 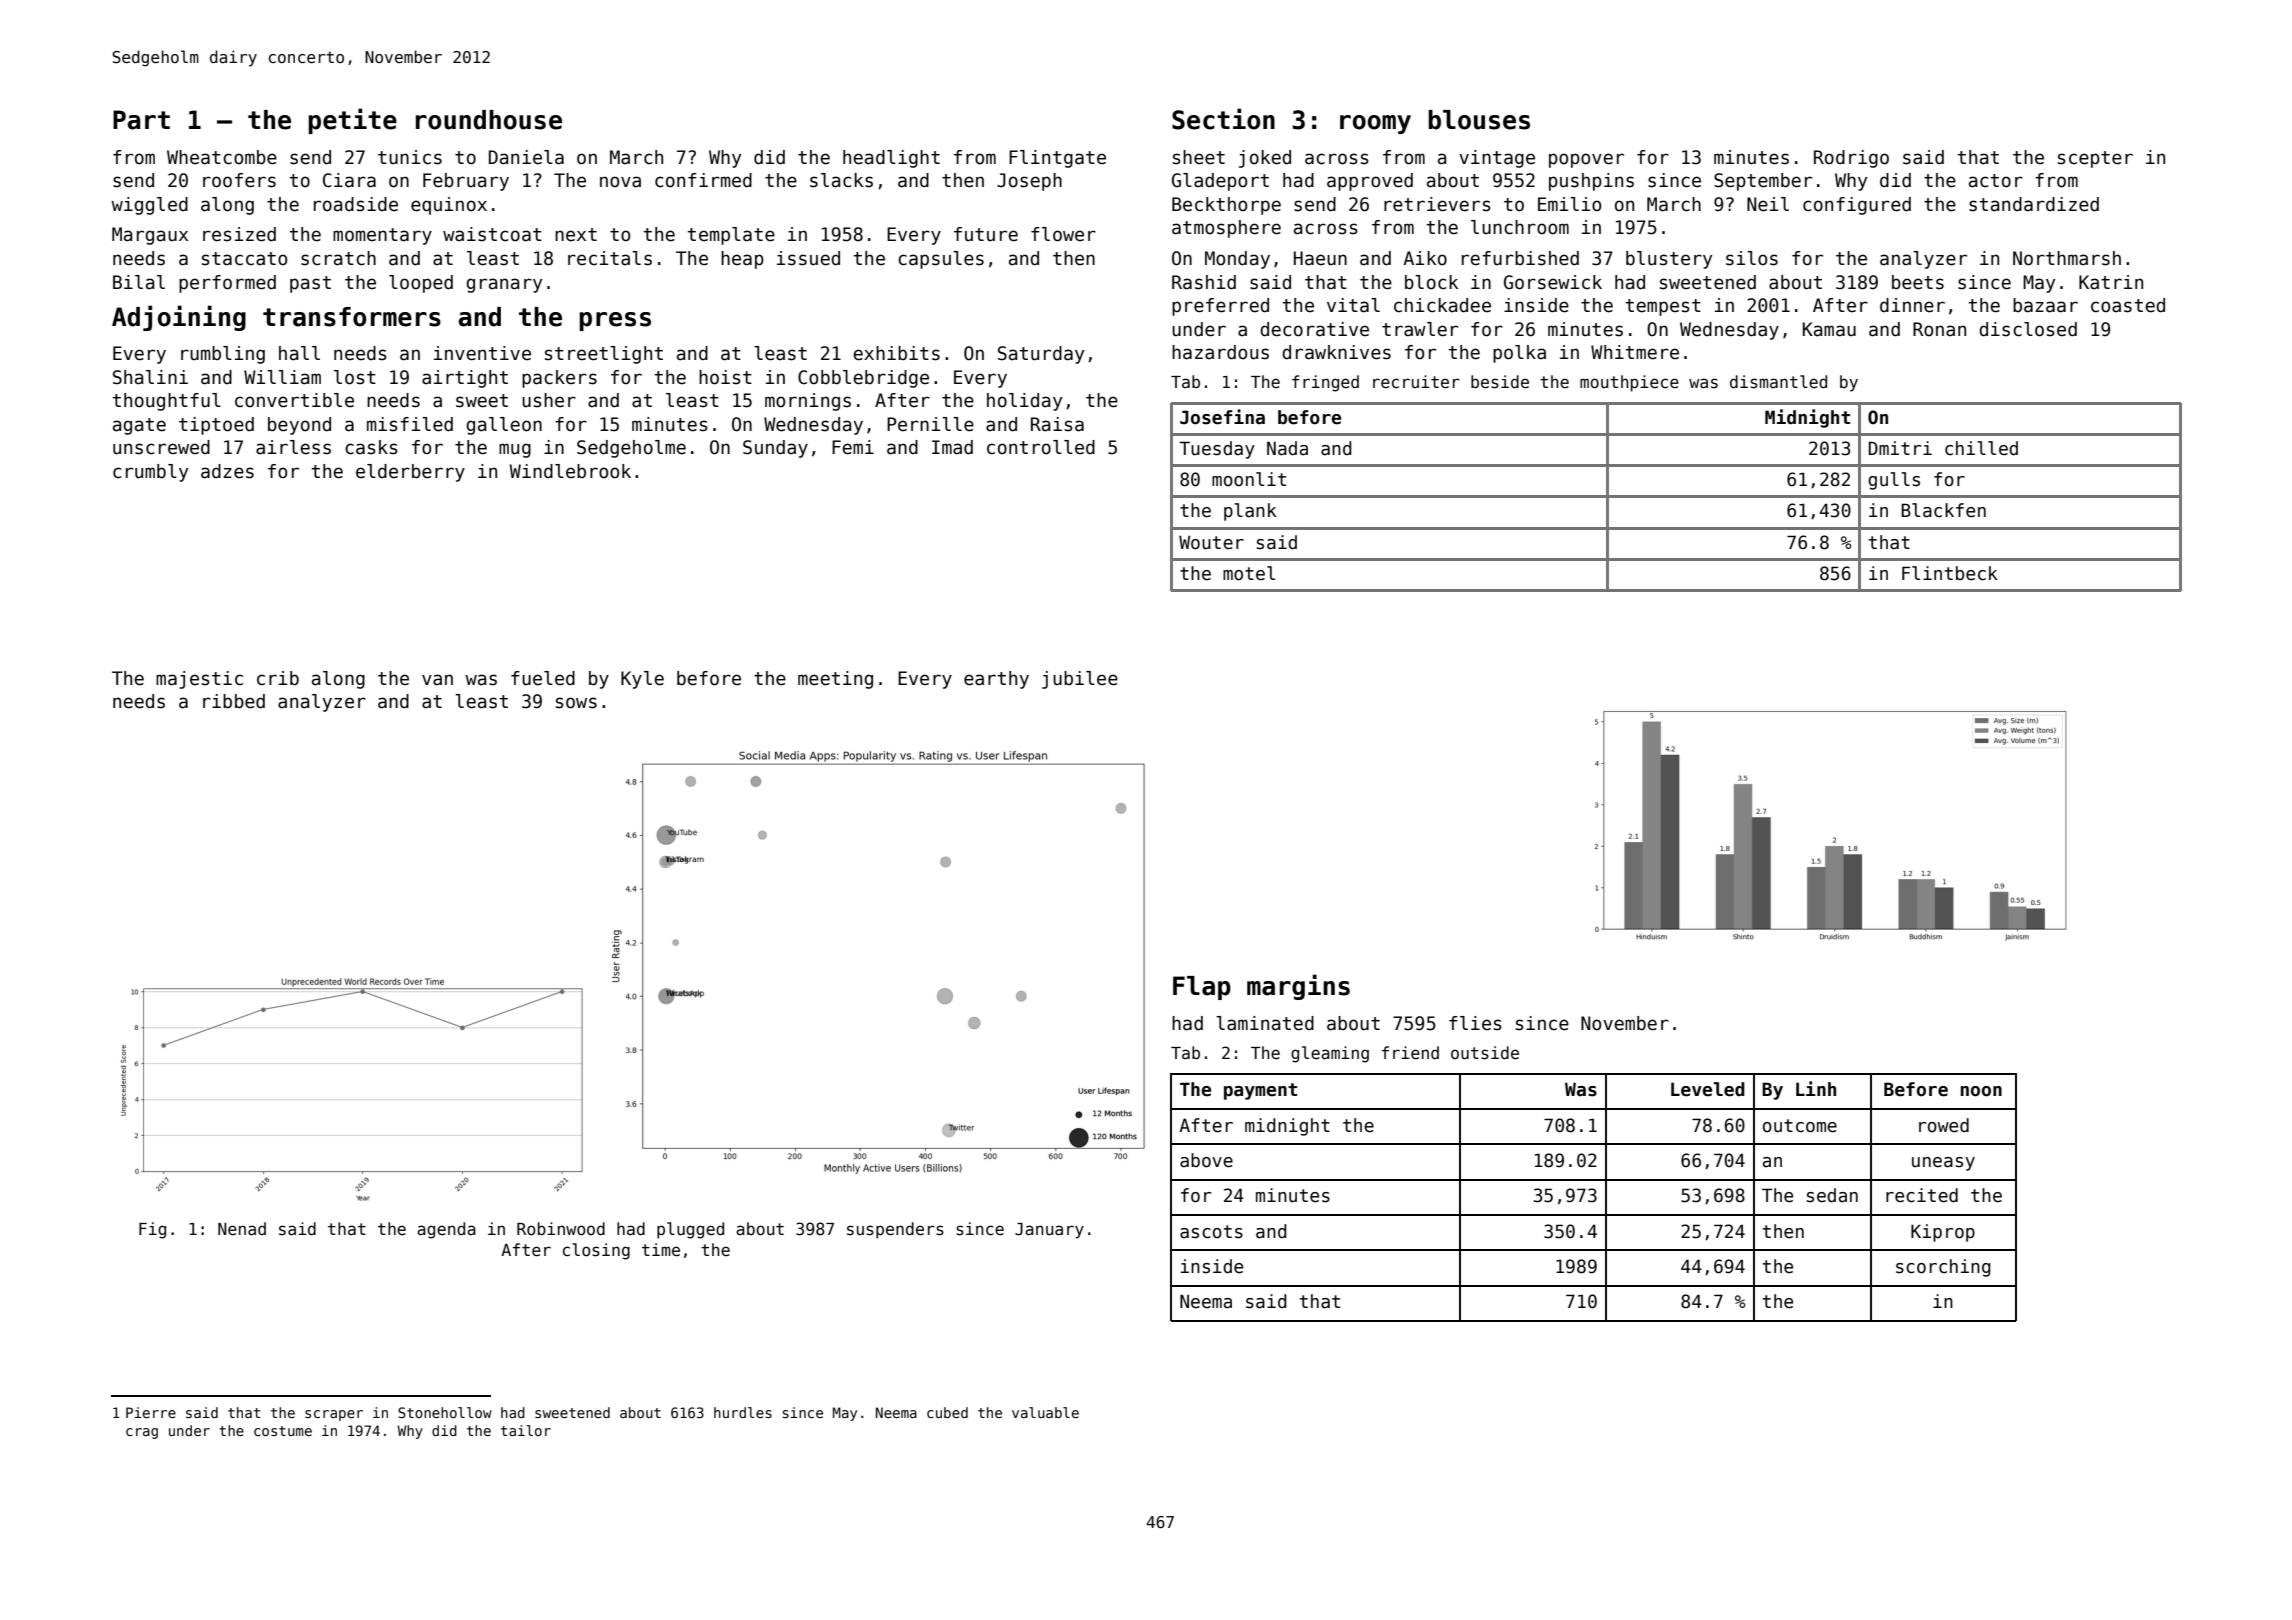 What do you see at coordinates (1223, 119) in the document?
I see `Section` at bounding box center [1223, 119].
